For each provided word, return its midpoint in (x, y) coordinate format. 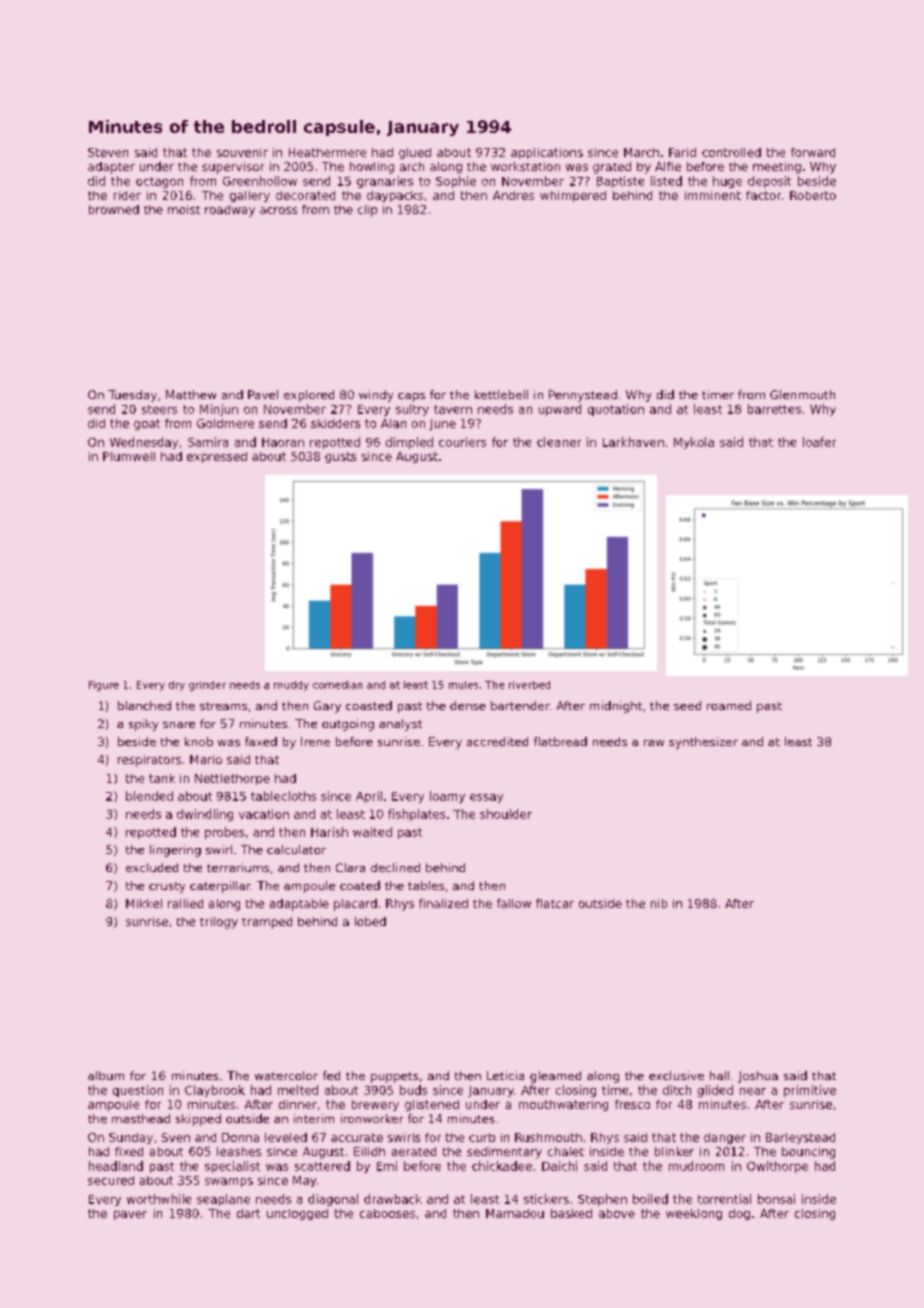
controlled (731, 152)
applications (547, 153)
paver (130, 1215)
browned (114, 209)
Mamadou (515, 1213)
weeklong (694, 1214)
